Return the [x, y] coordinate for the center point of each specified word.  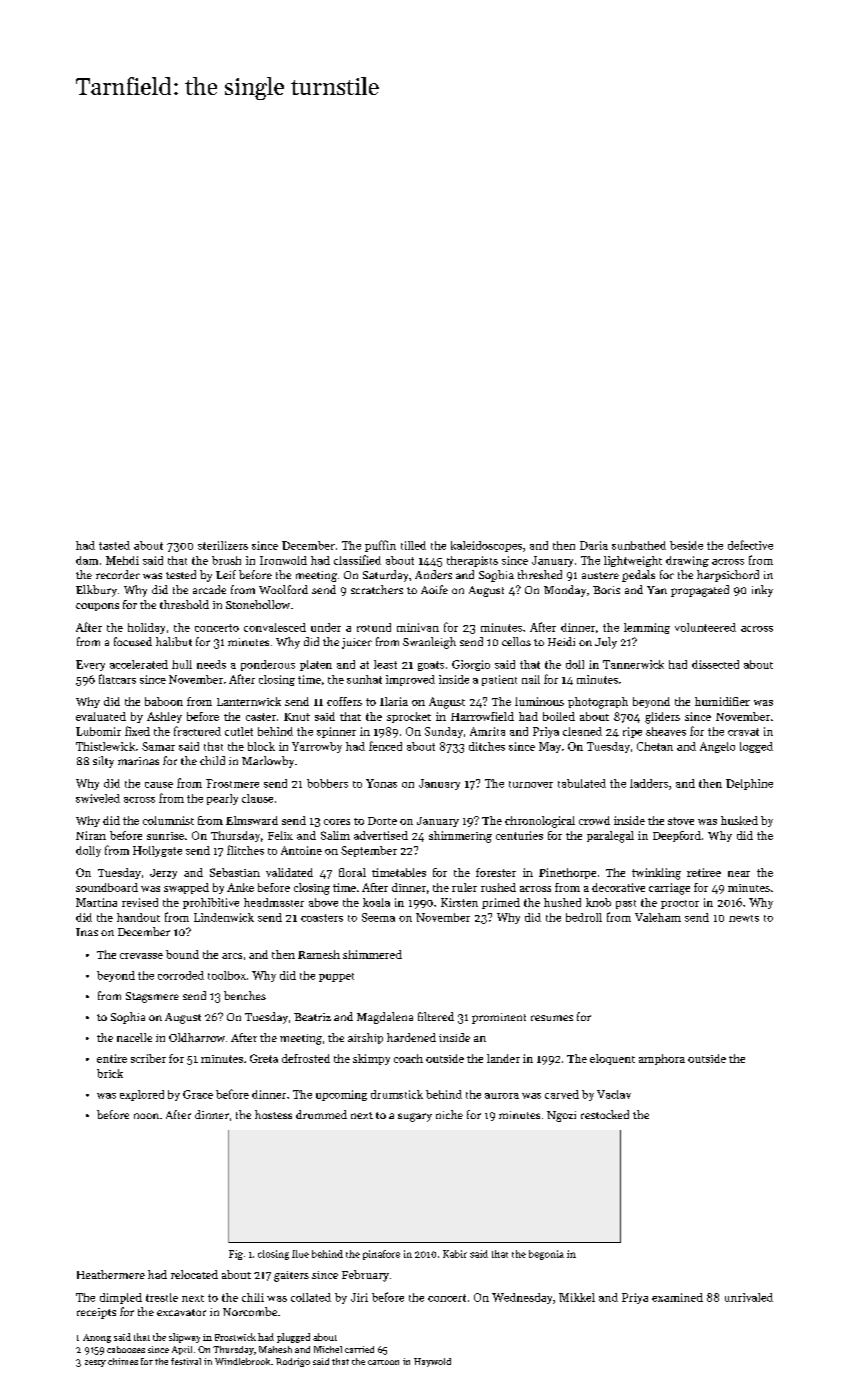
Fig [236, 1255]
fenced [385, 746]
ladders [649, 783]
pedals [638, 576]
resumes [552, 1018]
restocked [605, 1114]
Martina [96, 902]
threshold [184, 604]
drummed [321, 1114]
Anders [433, 574]
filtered [436, 1016]
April [182, 1350]
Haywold [432, 1362]
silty [103, 762]
